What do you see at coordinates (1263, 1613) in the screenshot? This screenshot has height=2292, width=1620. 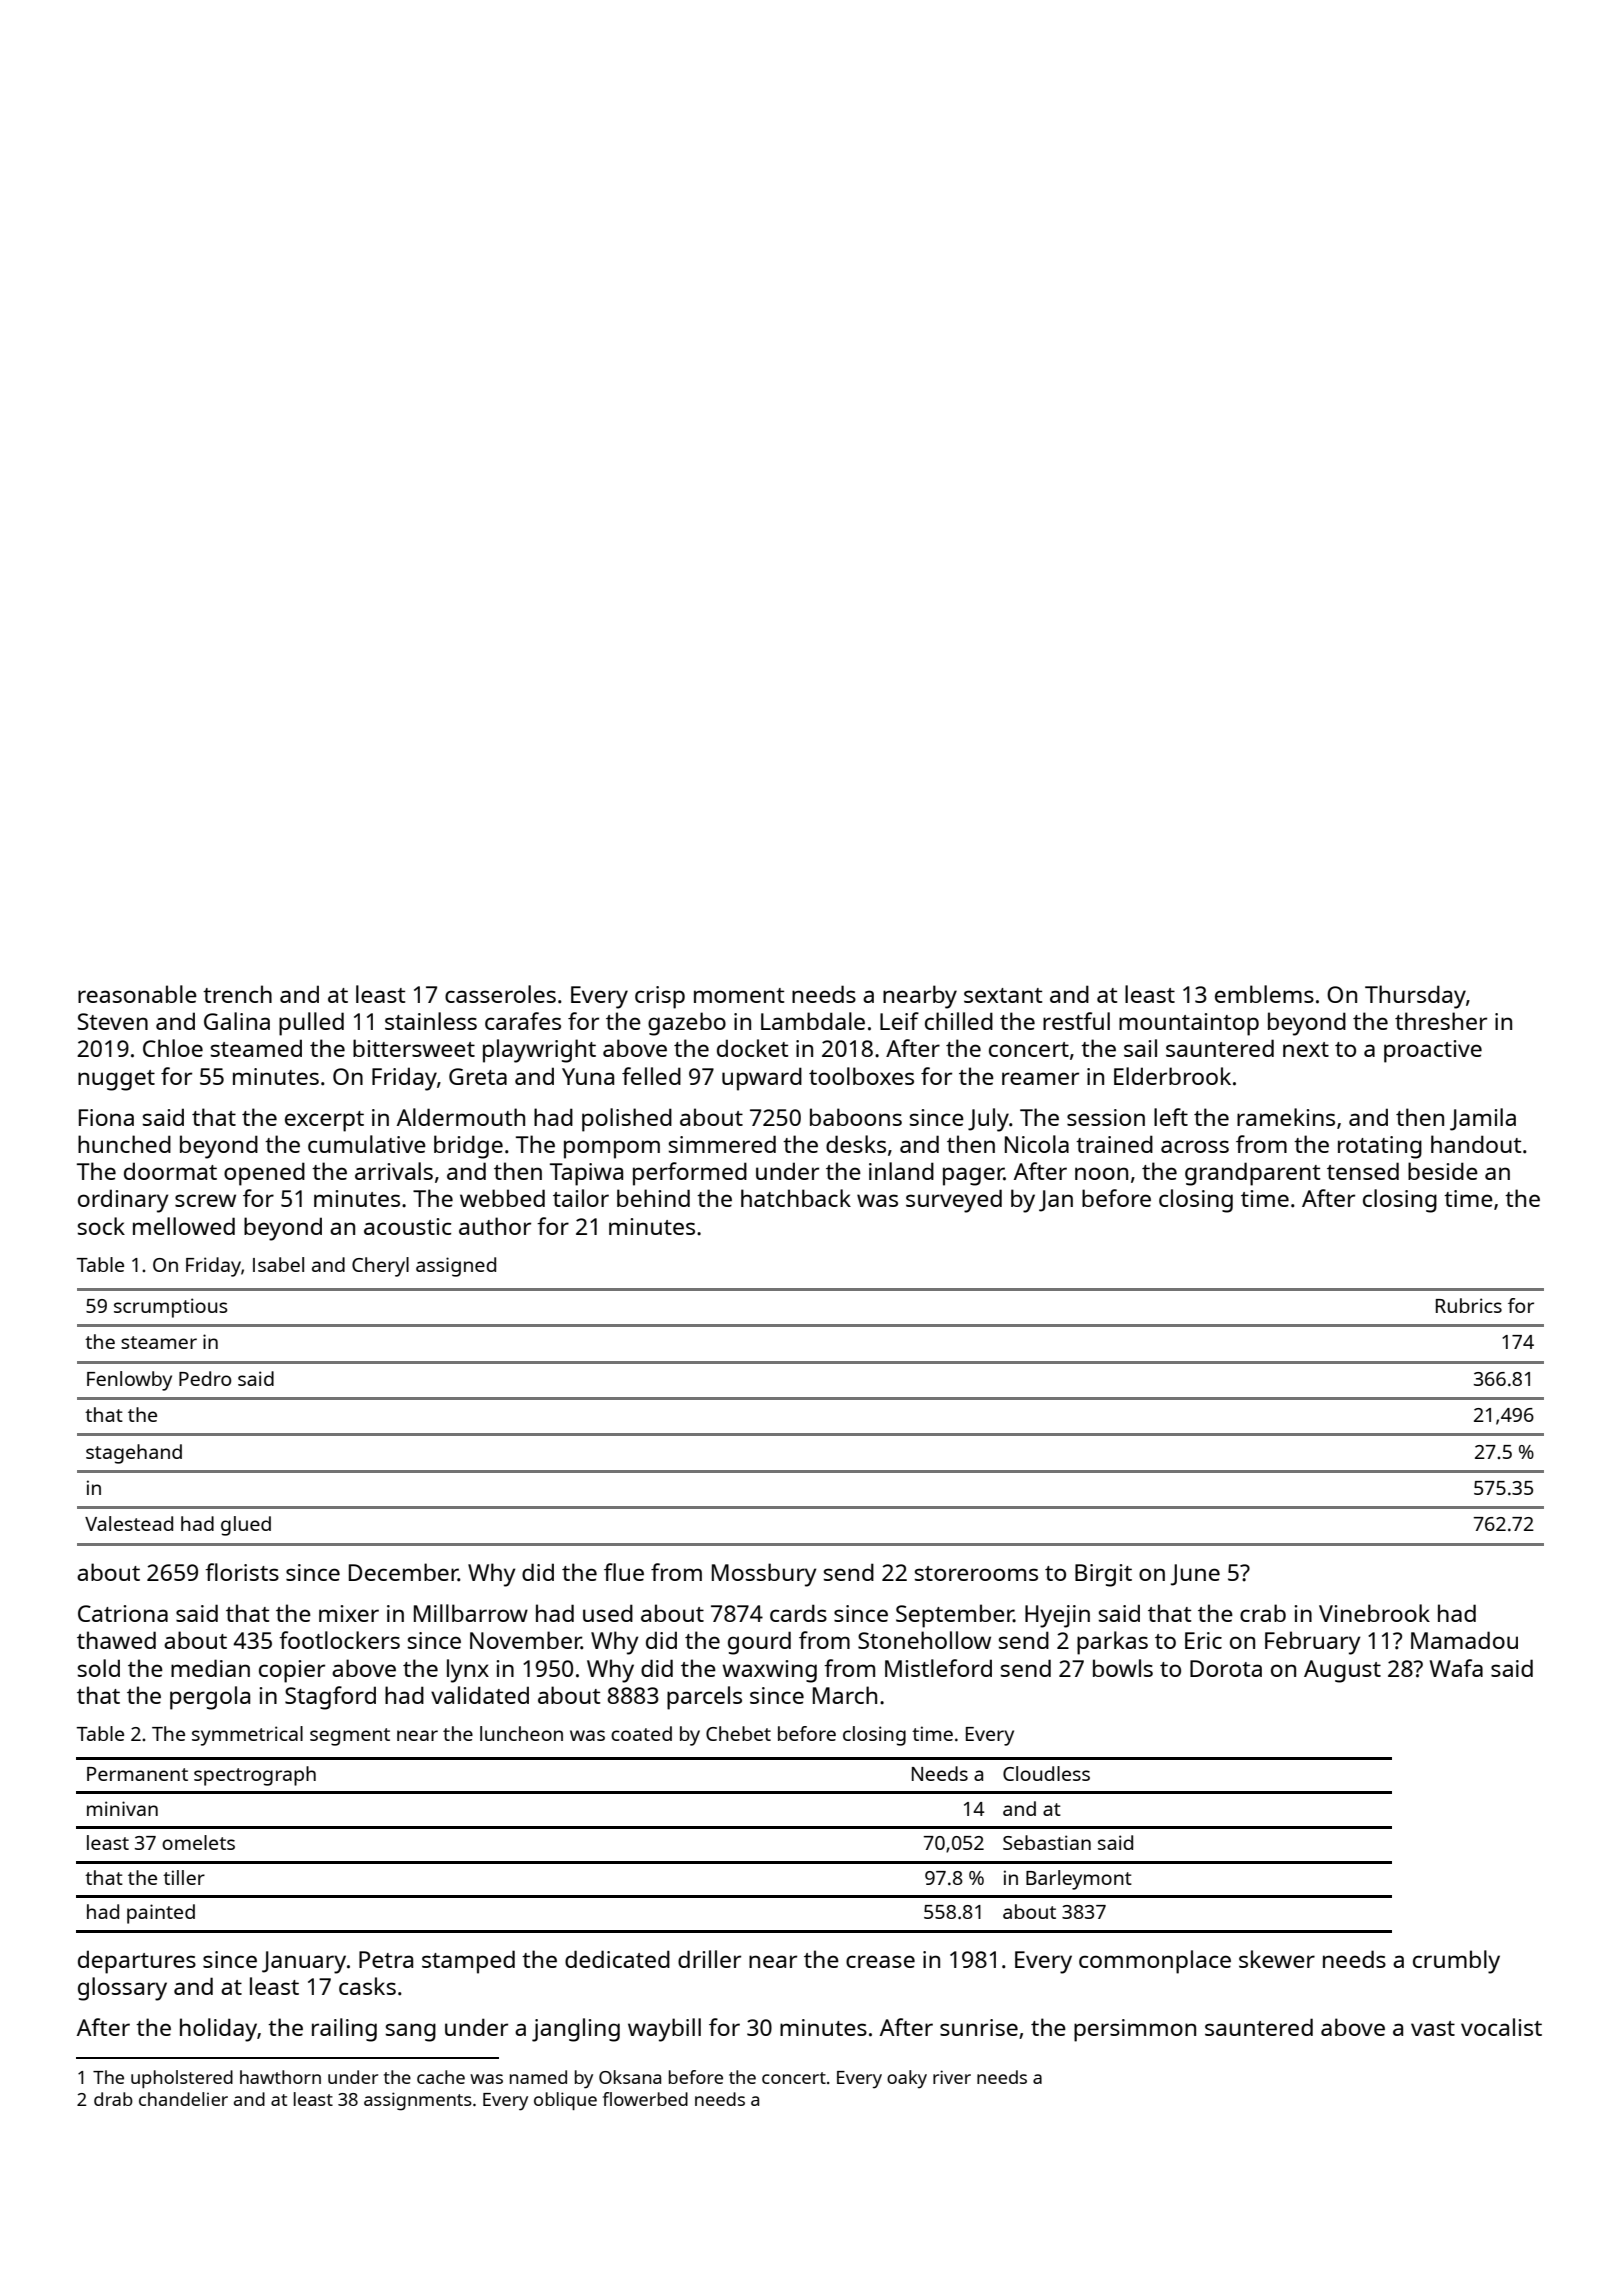 I see `crab` at bounding box center [1263, 1613].
